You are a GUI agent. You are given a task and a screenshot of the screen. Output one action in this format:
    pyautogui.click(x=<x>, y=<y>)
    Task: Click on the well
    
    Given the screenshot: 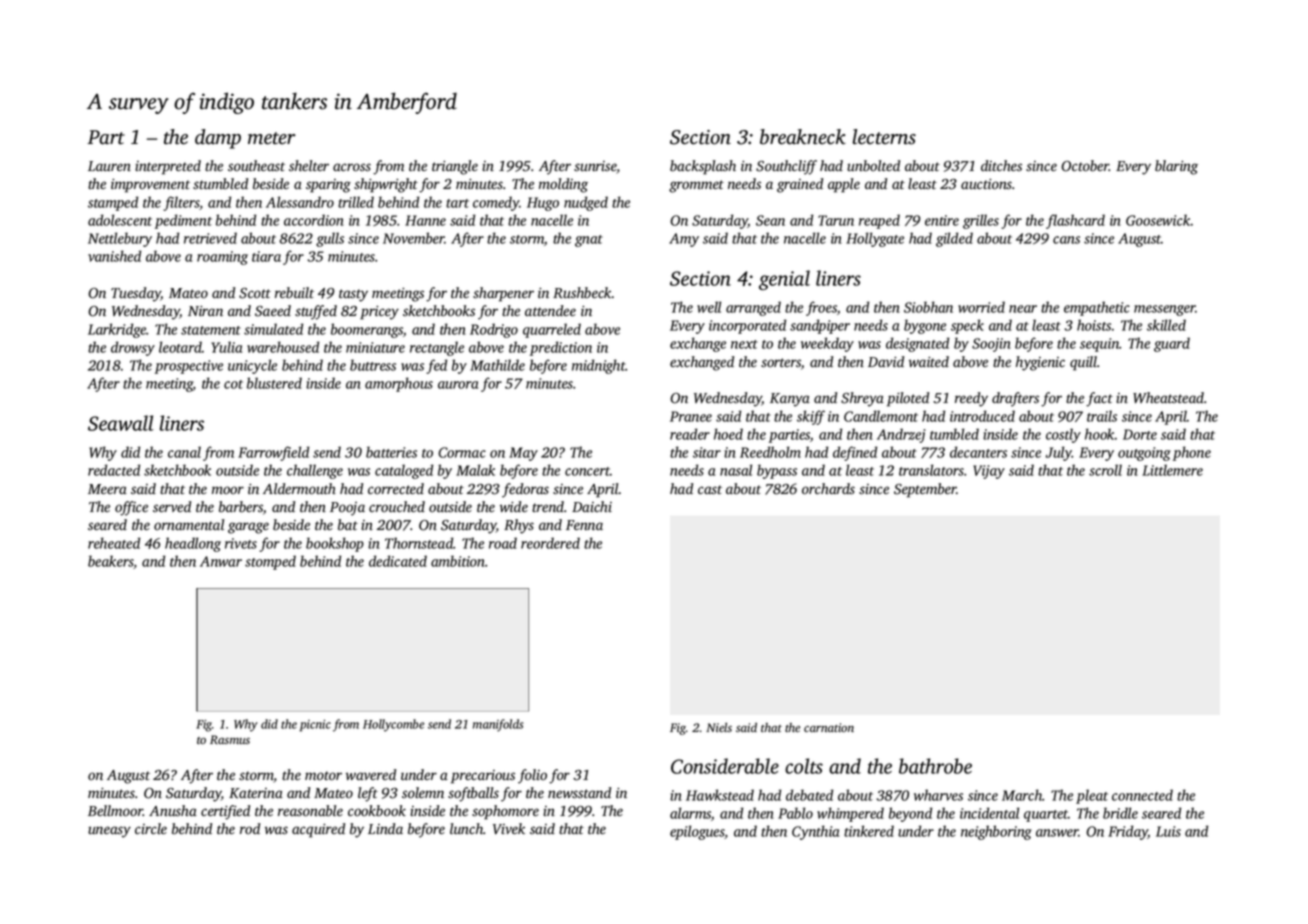 What is the action you would take?
    pyautogui.click(x=709, y=307)
